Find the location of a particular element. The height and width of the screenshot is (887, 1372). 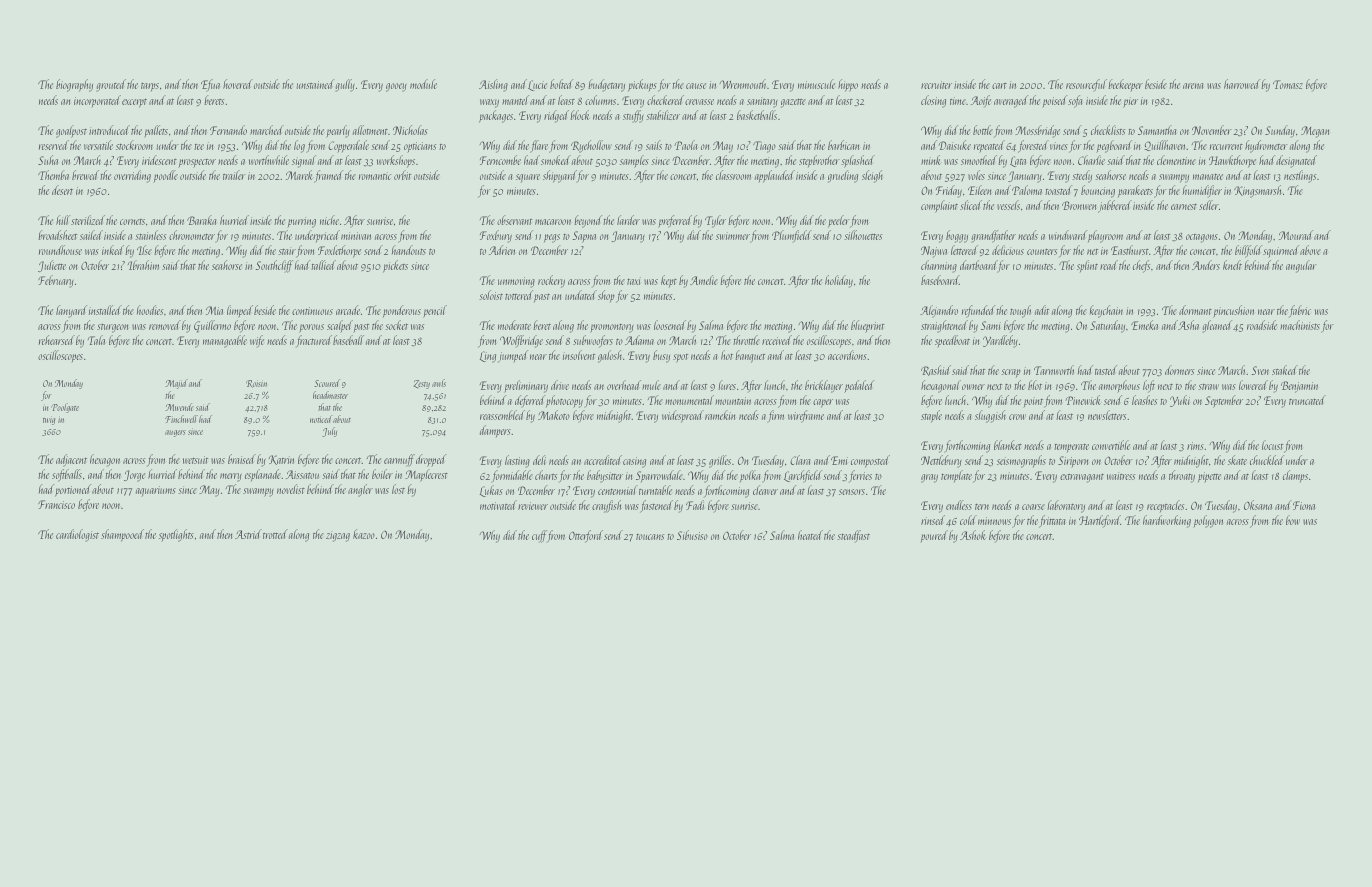

pincushion is located at coordinates (1233, 311).
